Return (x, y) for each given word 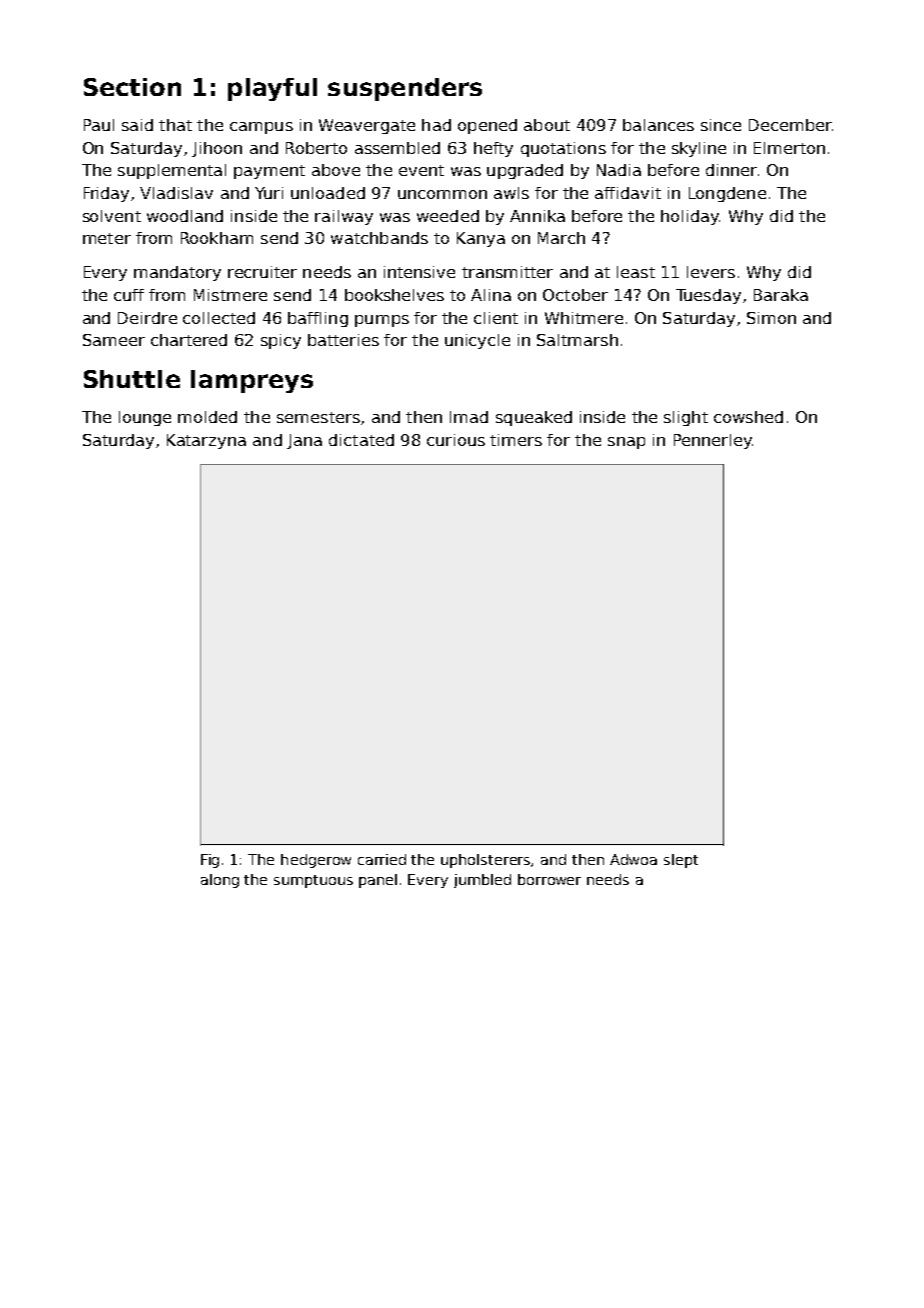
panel (378, 881)
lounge (145, 418)
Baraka (781, 295)
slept (681, 861)
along (220, 881)
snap (626, 443)
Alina (491, 295)
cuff (129, 295)
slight (686, 418)
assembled (397, 148)
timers (516, 440)
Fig (210, 861)
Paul (99, 125)
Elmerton (789, 148)
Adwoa (633, 859)
